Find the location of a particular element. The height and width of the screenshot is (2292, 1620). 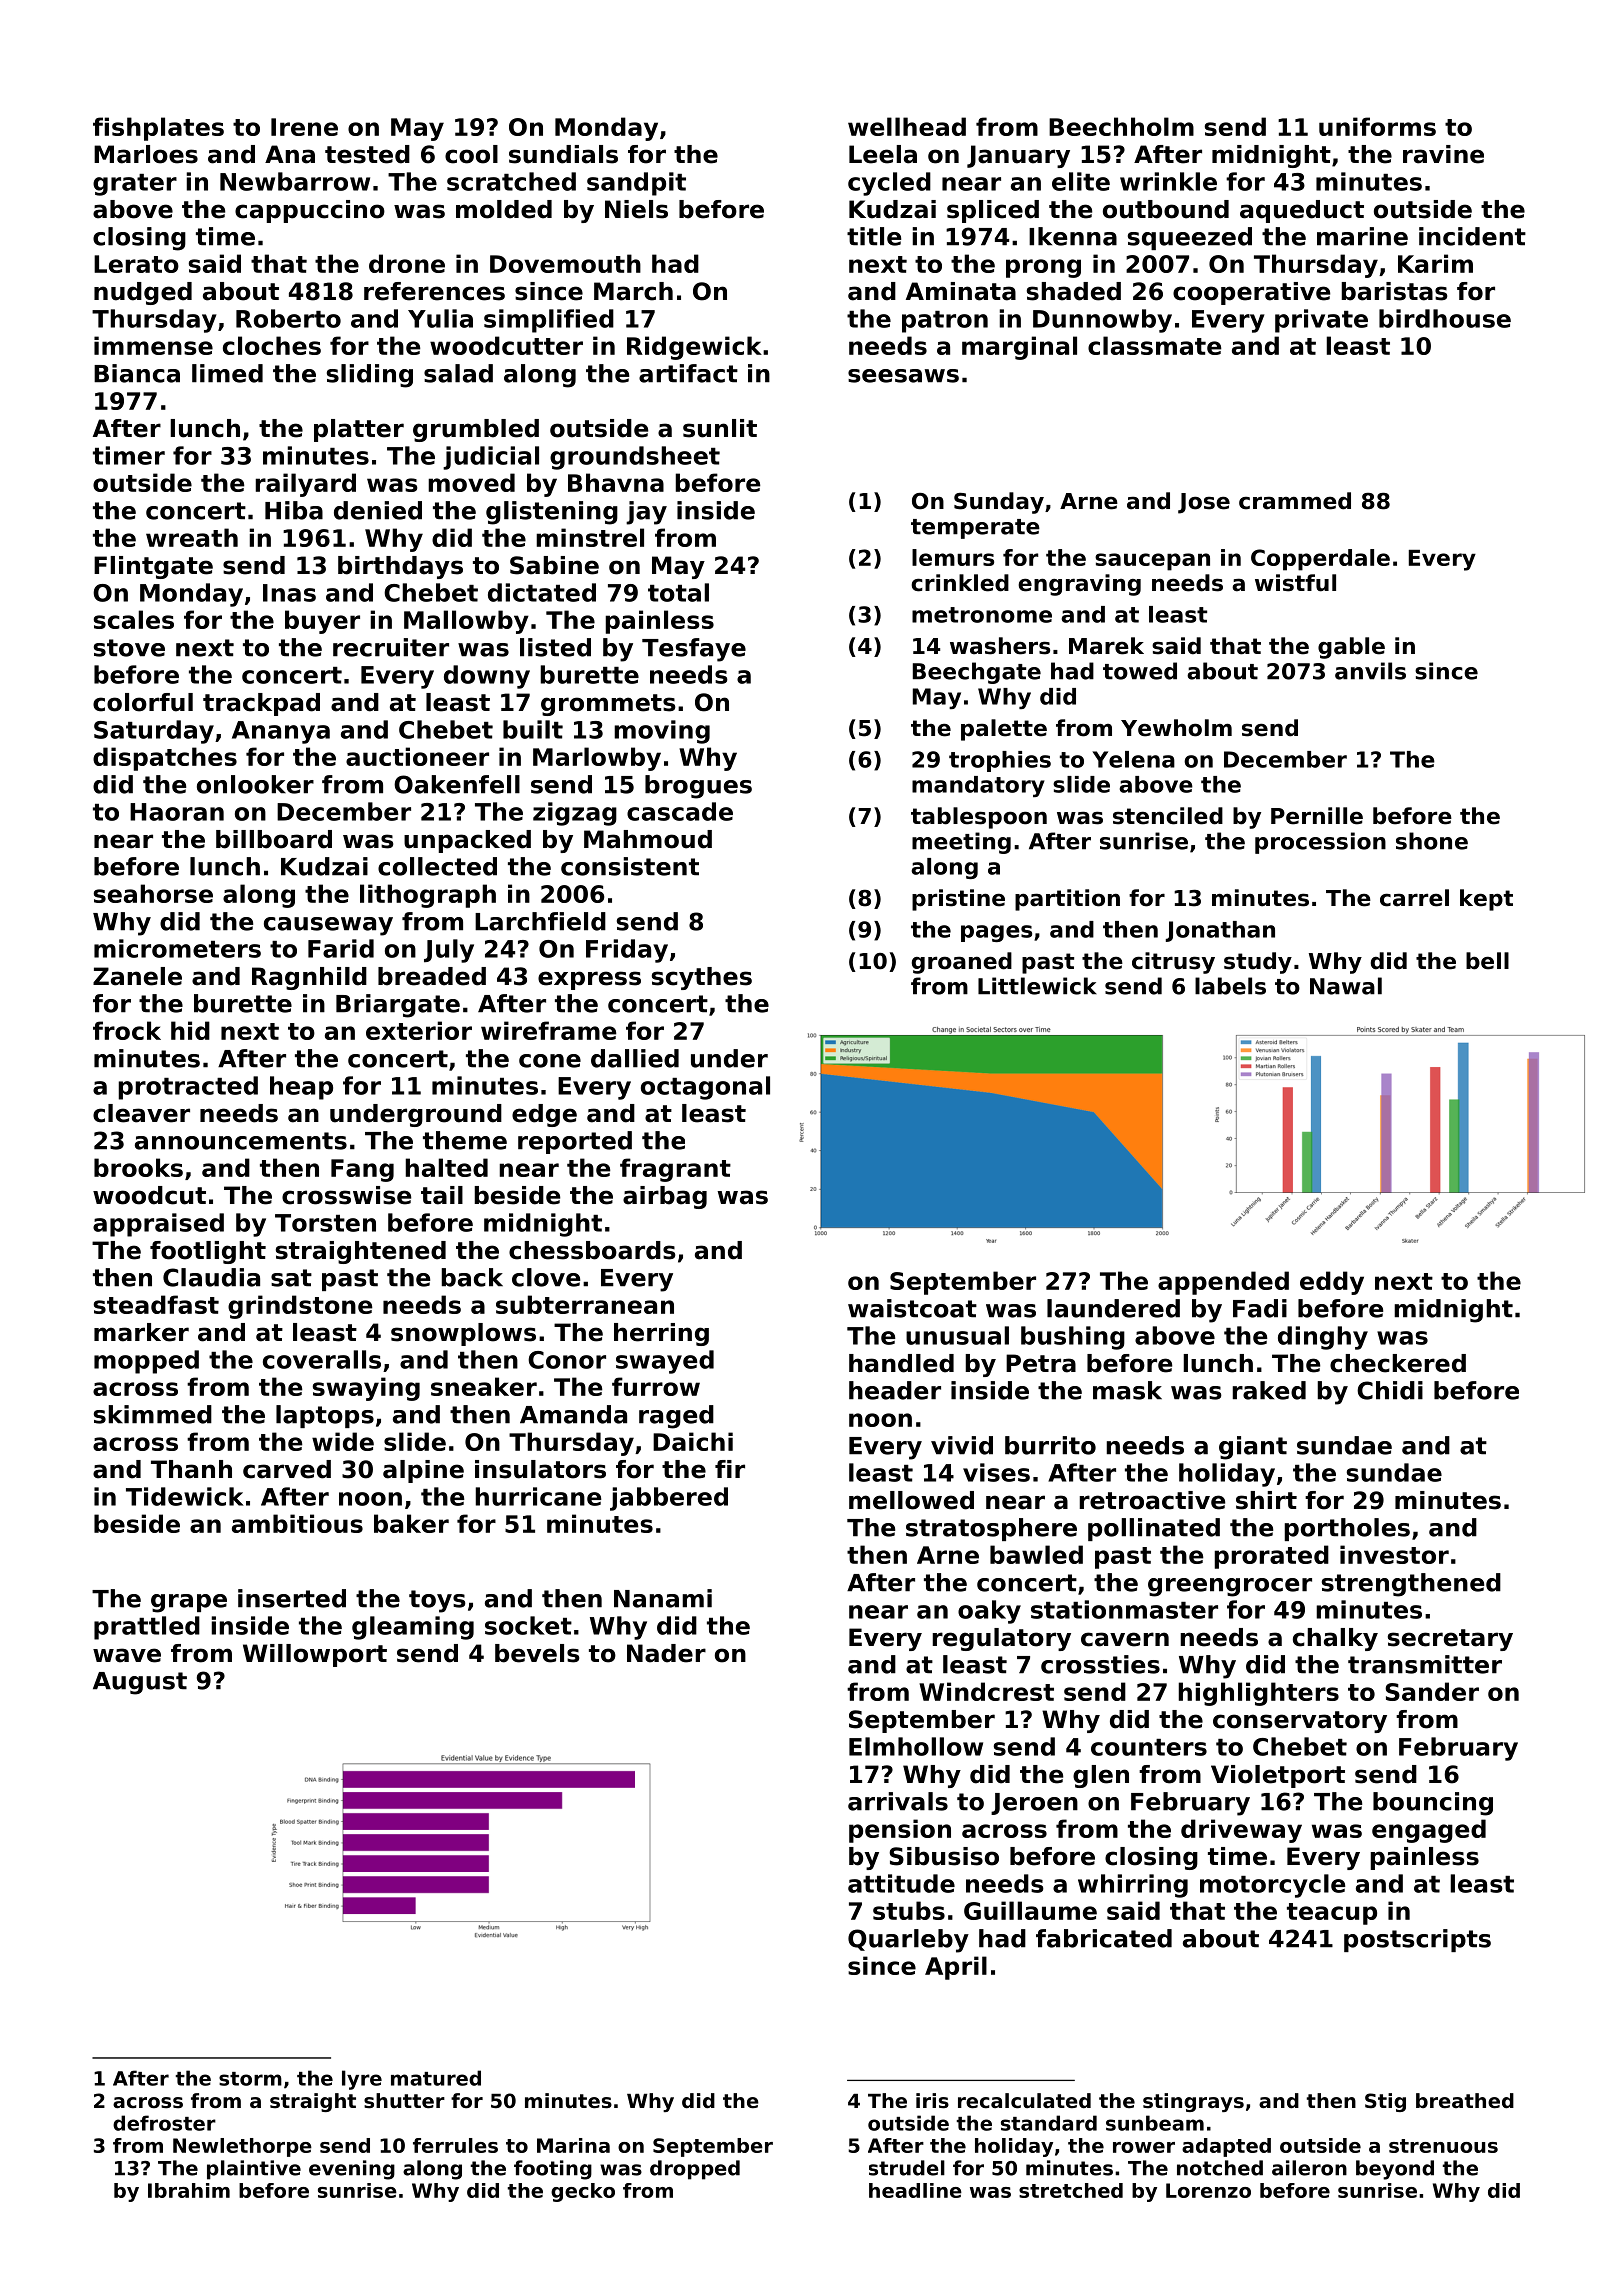

gleaming is located at coordinates (413, 1628).
